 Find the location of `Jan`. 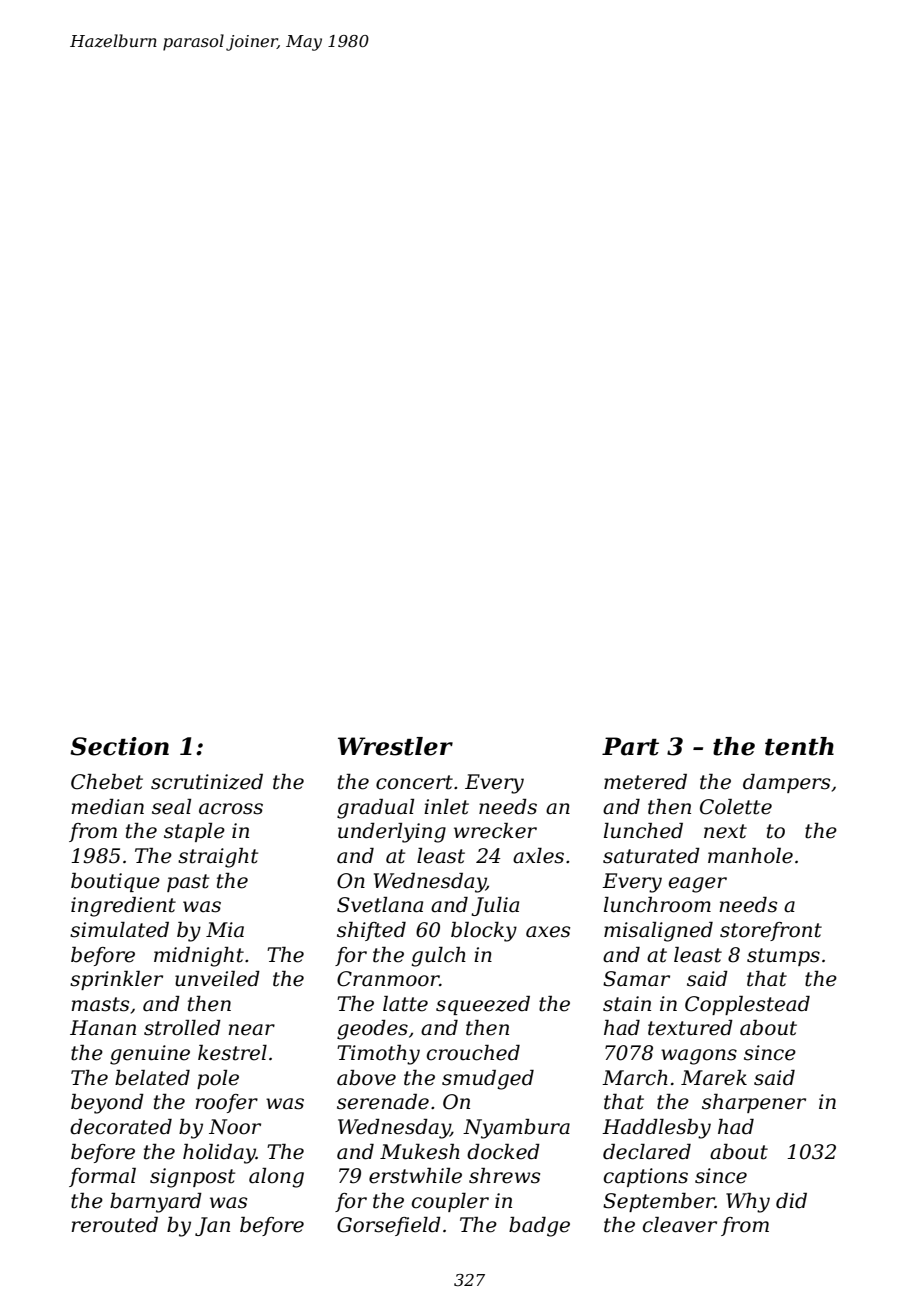

Jan is located at coordinates (212, 1226).
